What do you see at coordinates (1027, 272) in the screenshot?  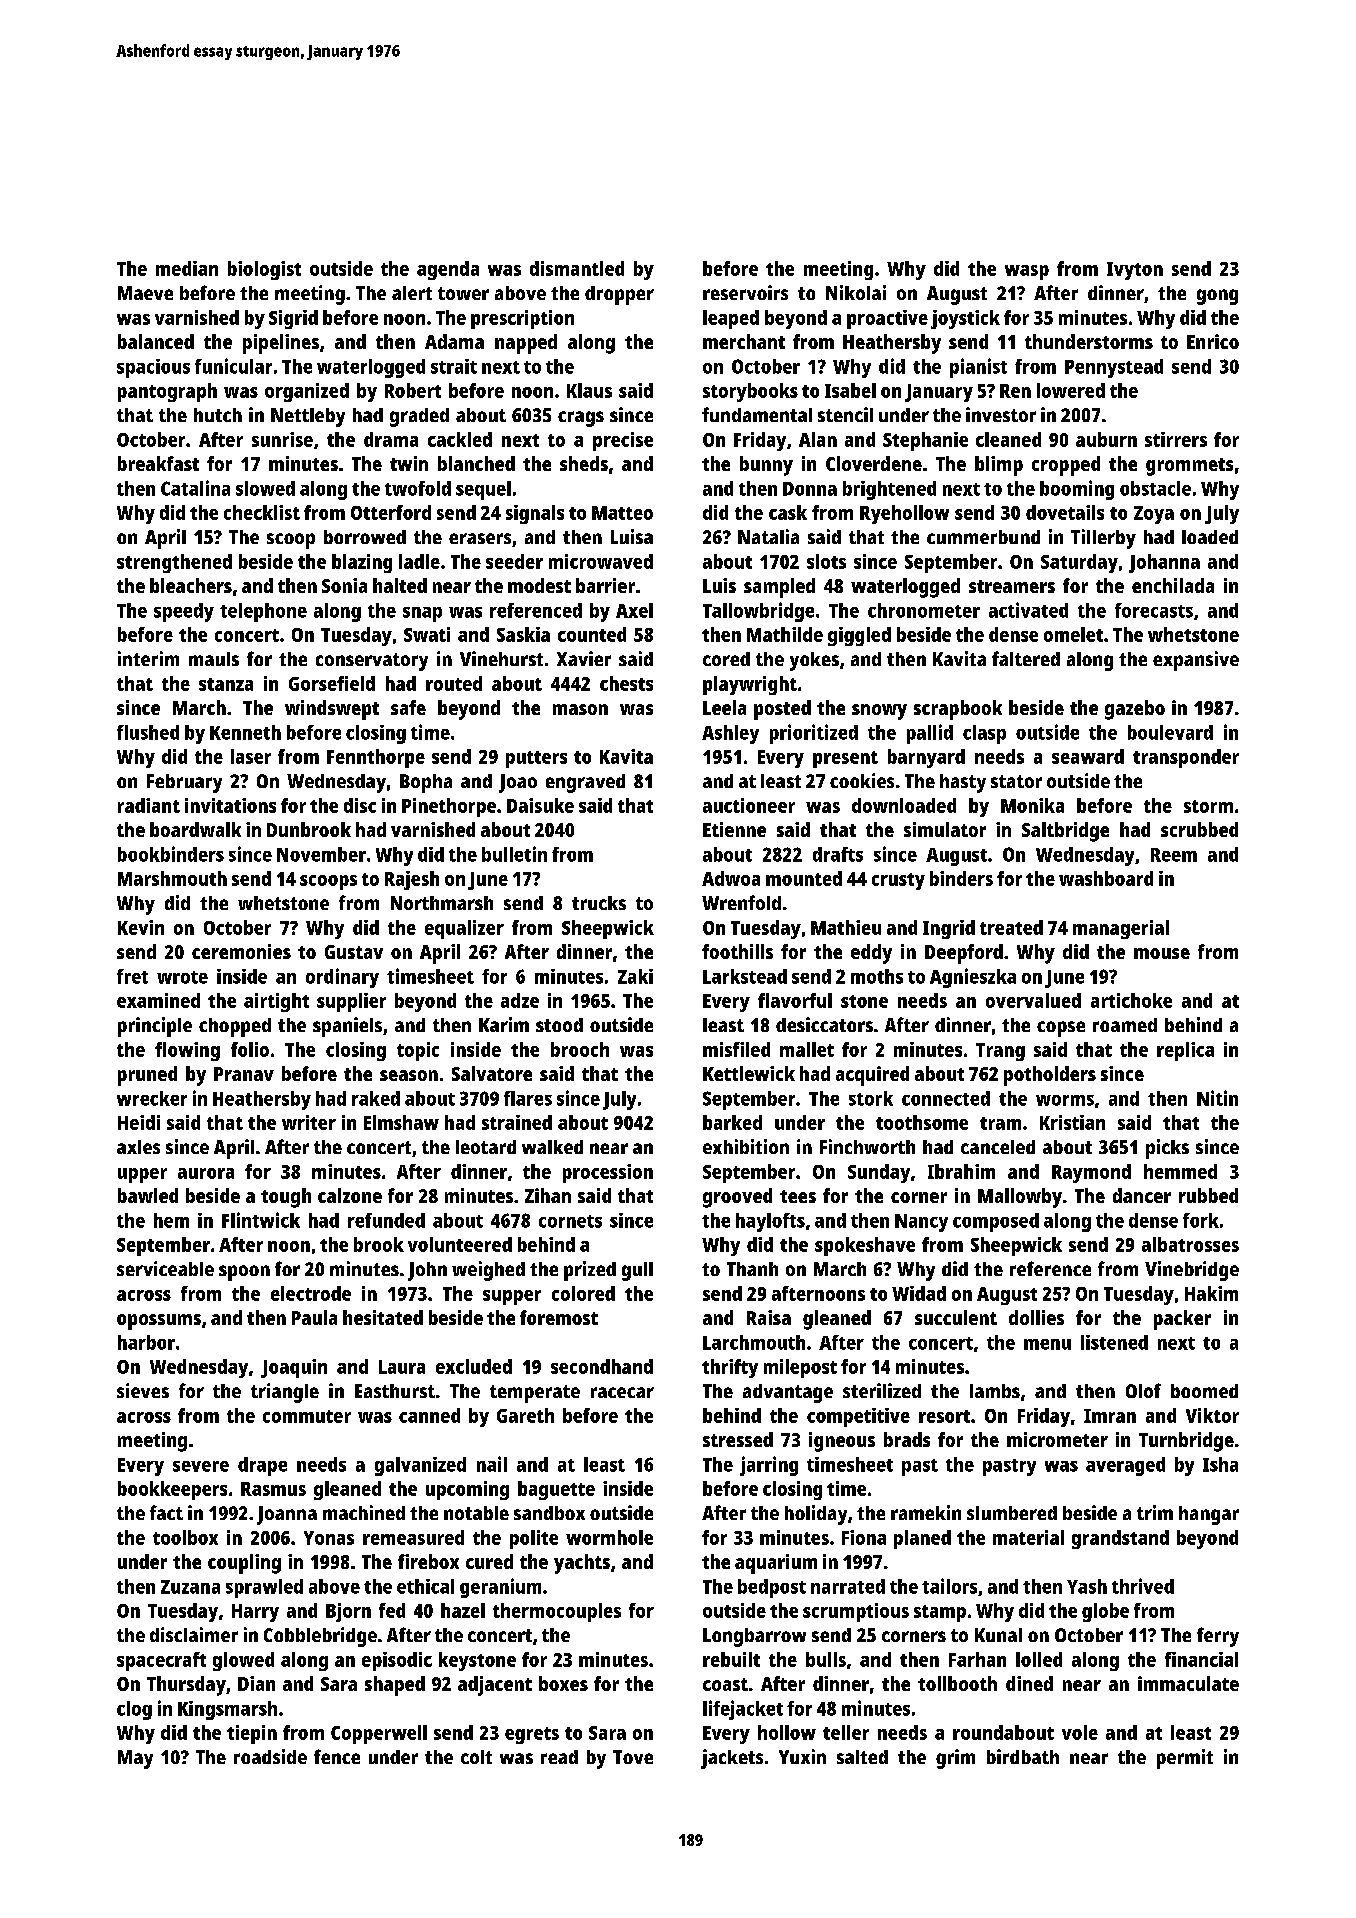 I see `wasp` at bounding box center [1027, 272].
